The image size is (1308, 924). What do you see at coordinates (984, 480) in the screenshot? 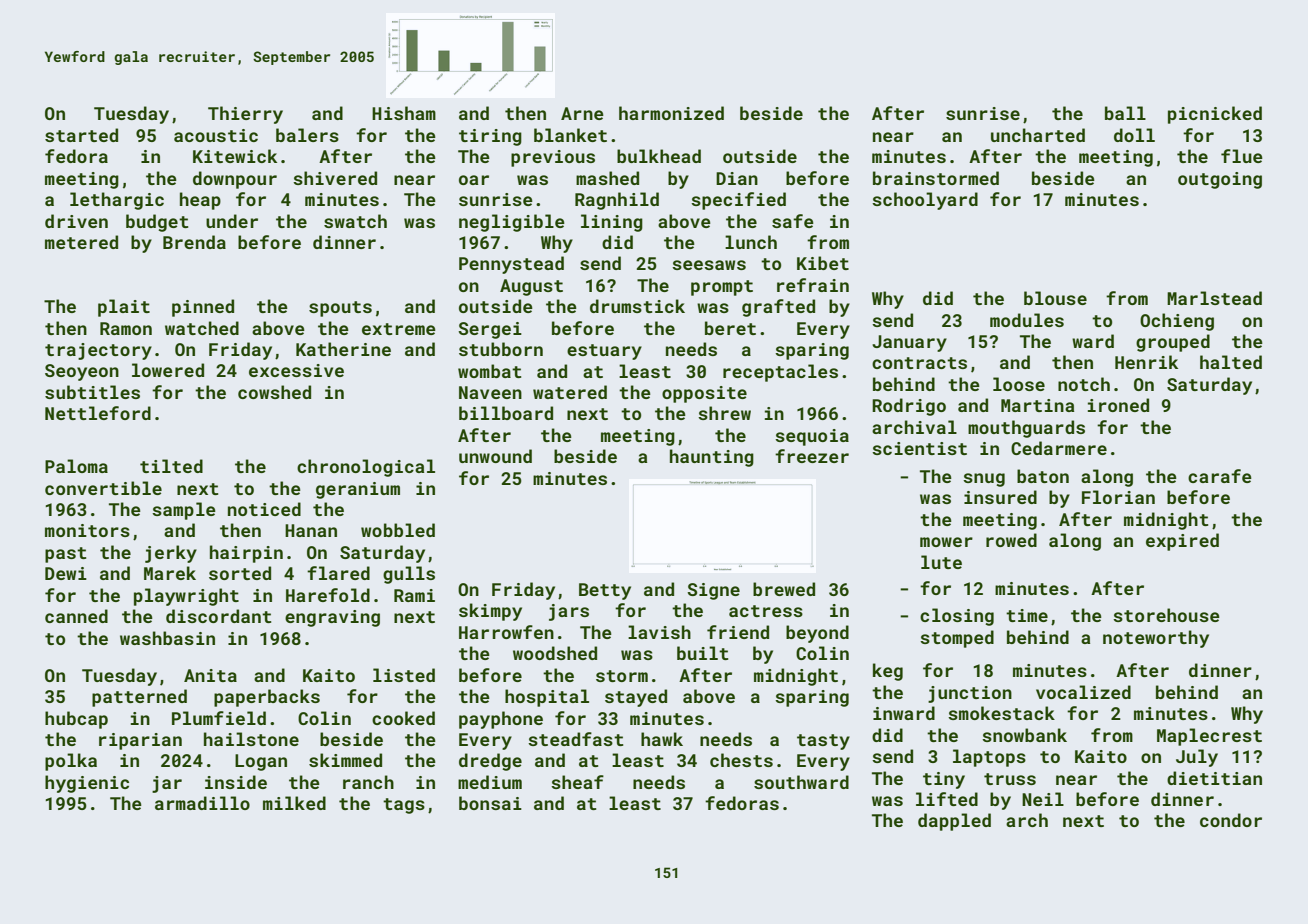
I see `snug` at bounding box center [984, 480].
